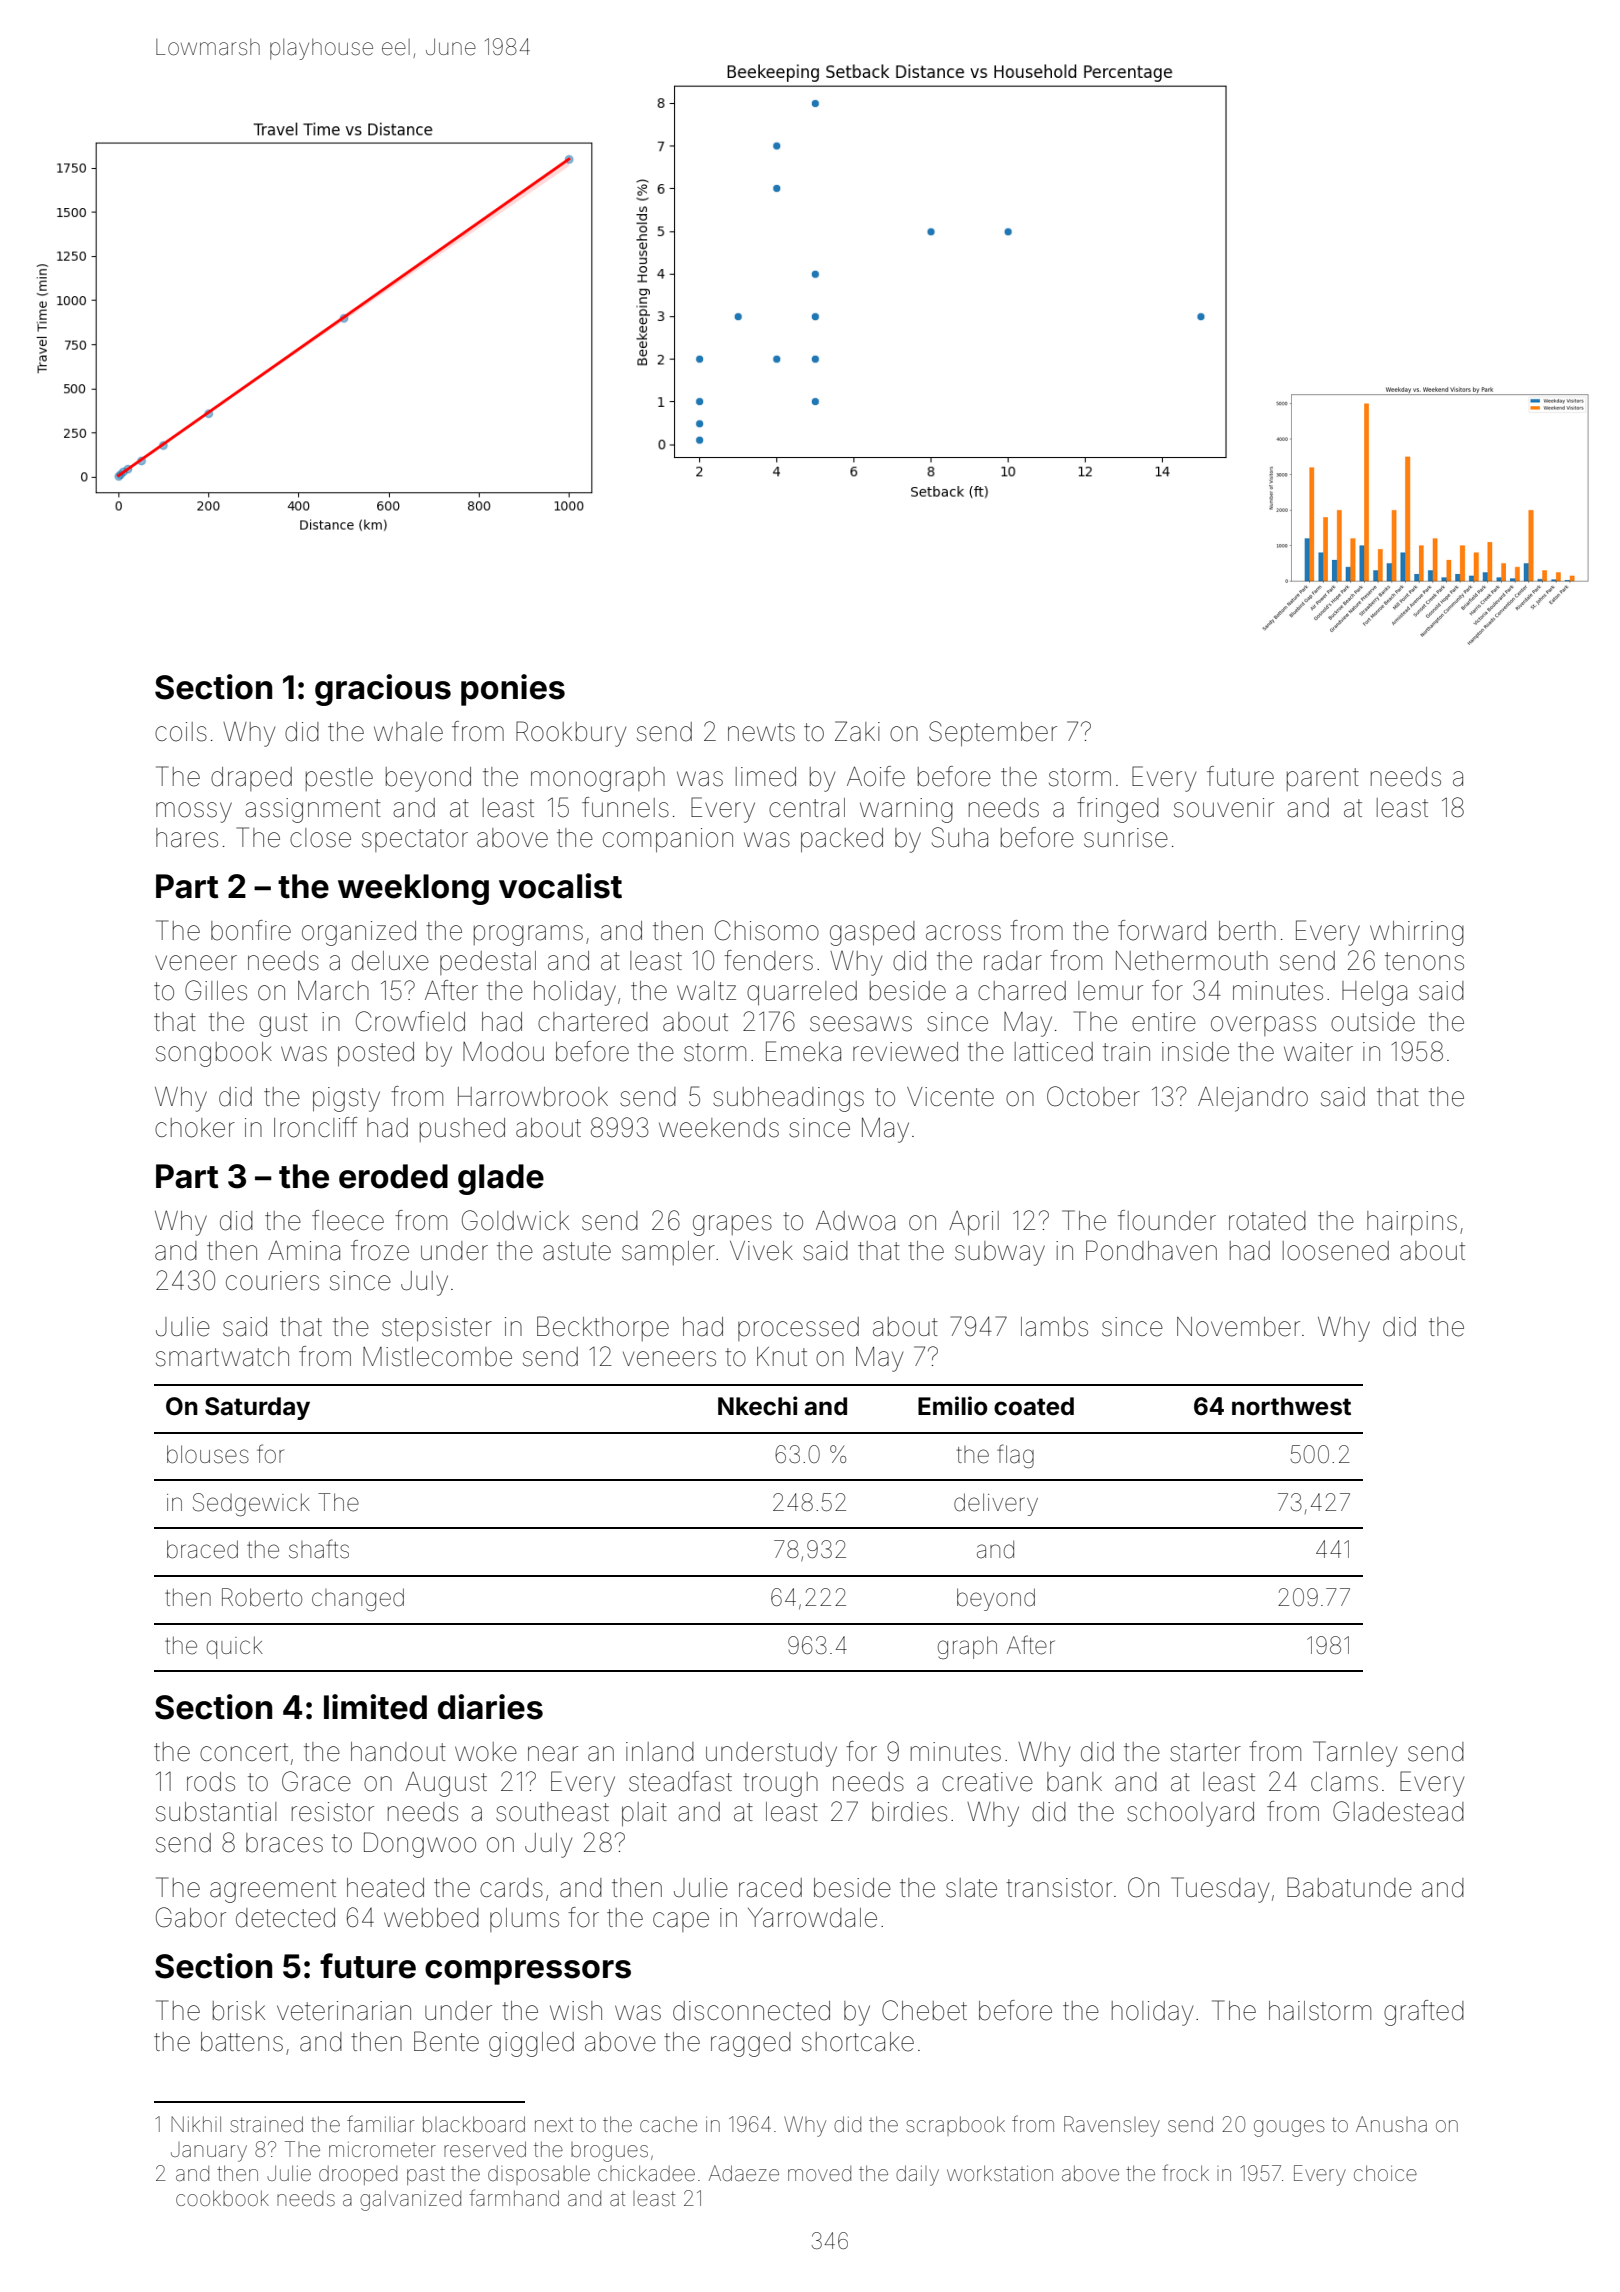  I want to click on subway, so click(1000, 1253).
